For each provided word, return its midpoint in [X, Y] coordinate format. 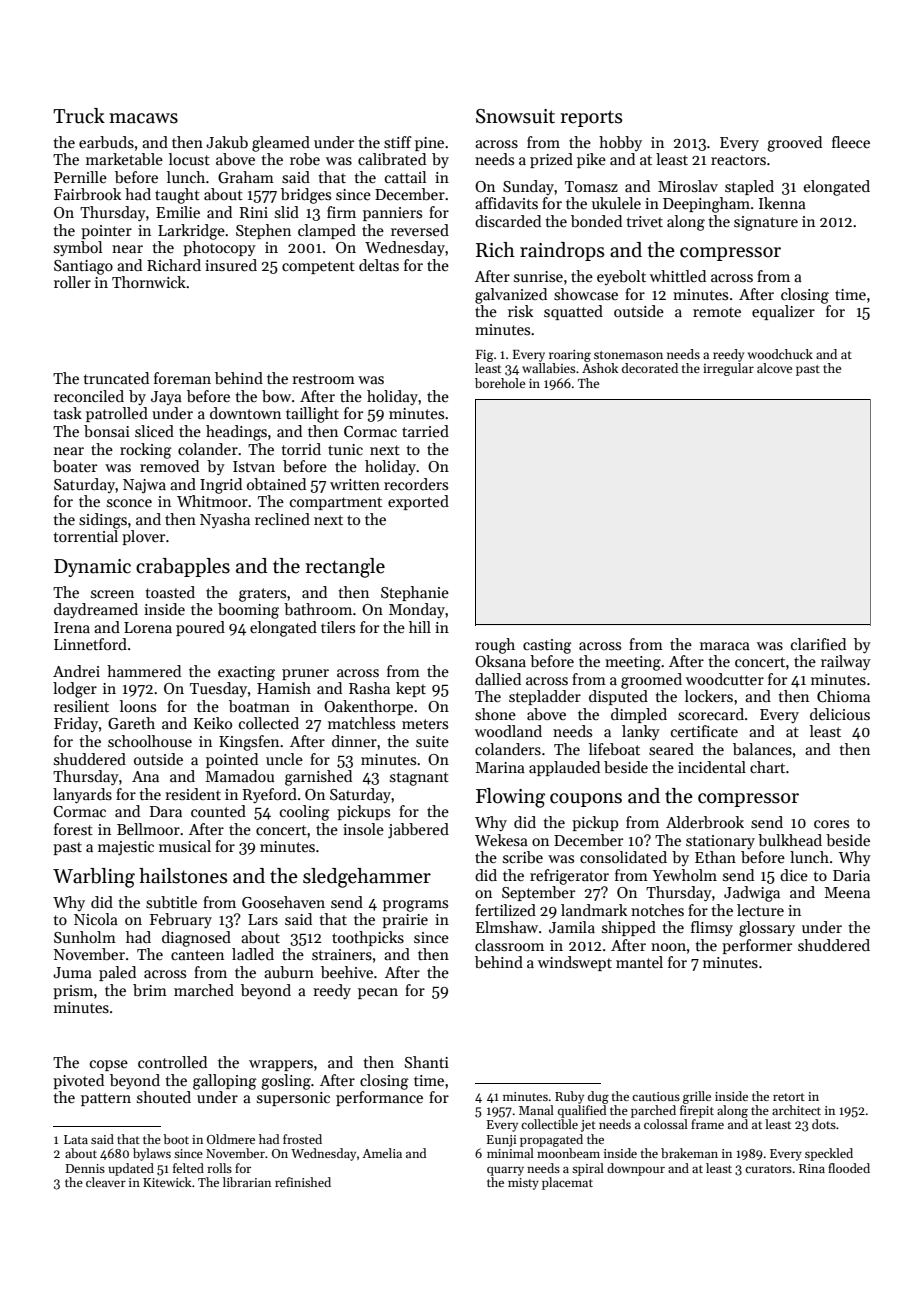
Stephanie [415, 593]
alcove [774, 368]
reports [591, 118]
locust [189, 159]
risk [520, 311]
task [67, 413]
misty [523, 1184]
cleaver [106, 1182]
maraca [725, 646]
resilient [81, 706]
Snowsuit [515, 116]
